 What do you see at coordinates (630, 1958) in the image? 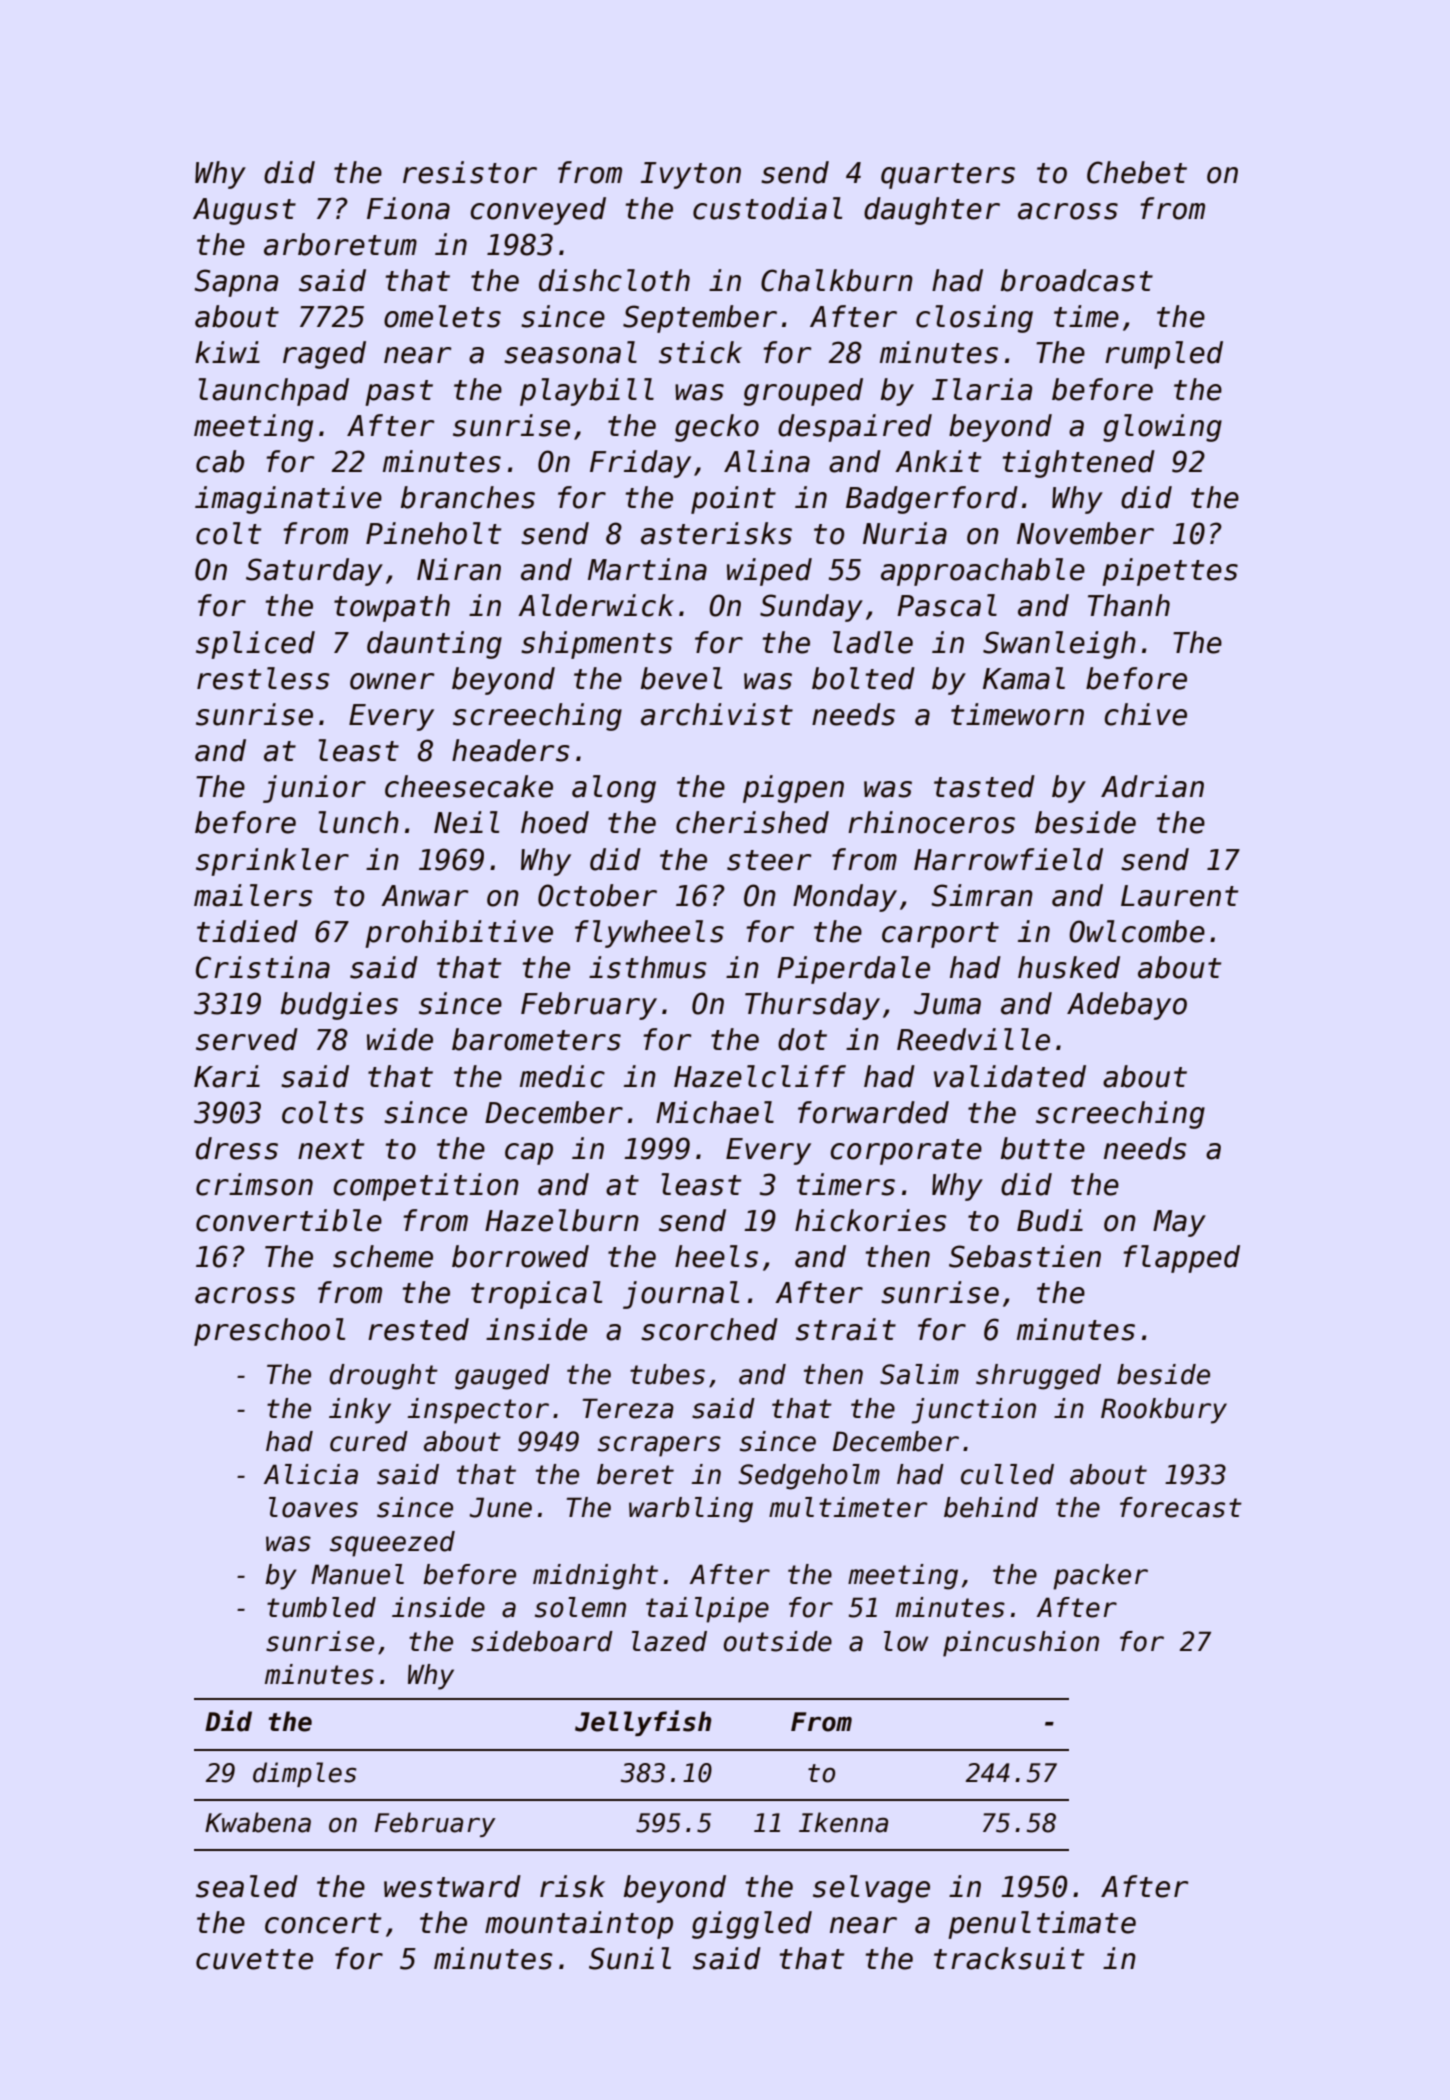
I see `Sunil` at bounding box center [630, 1958].
